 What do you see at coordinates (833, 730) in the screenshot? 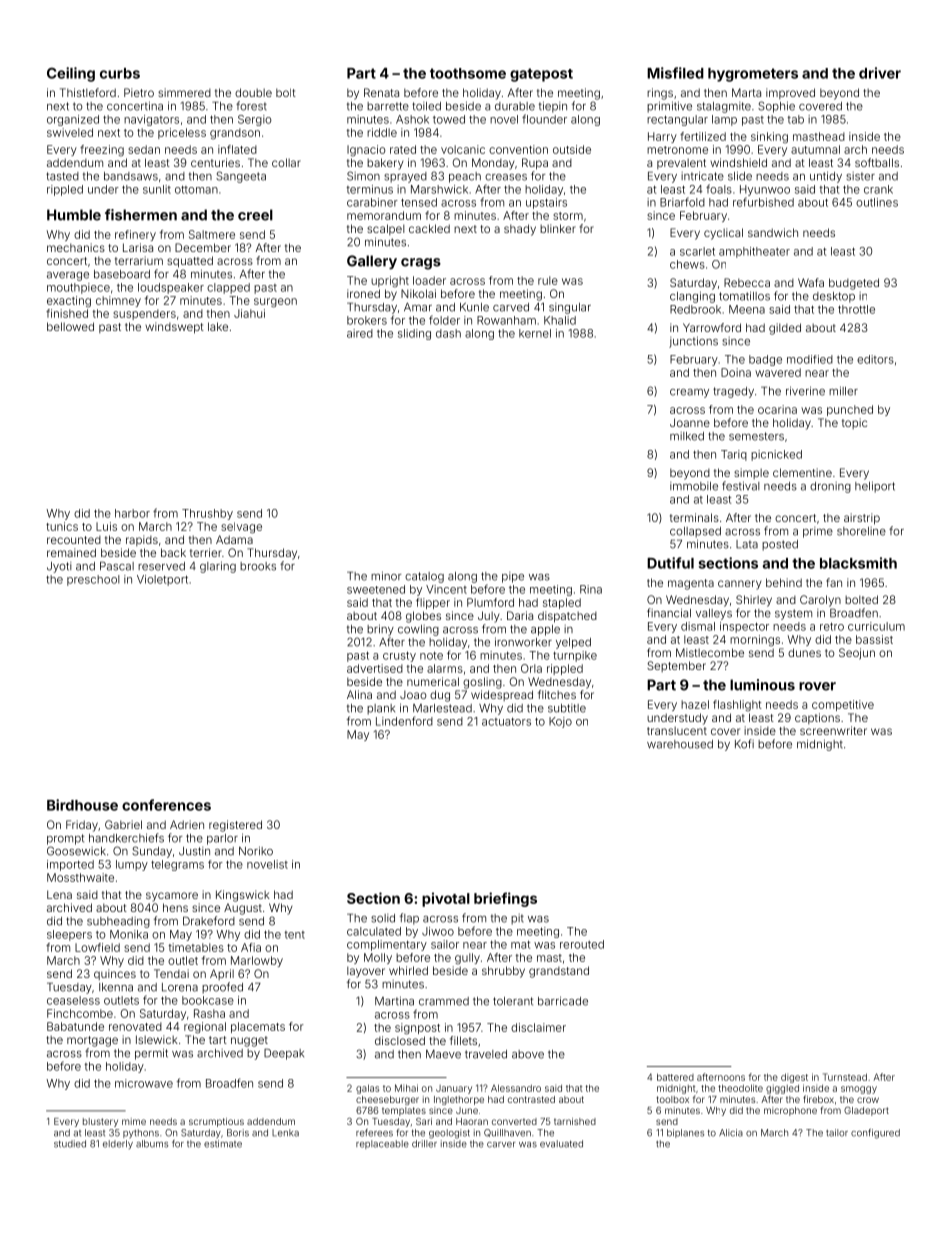
I see `screenwriter` at bounding box center [833, 730].
